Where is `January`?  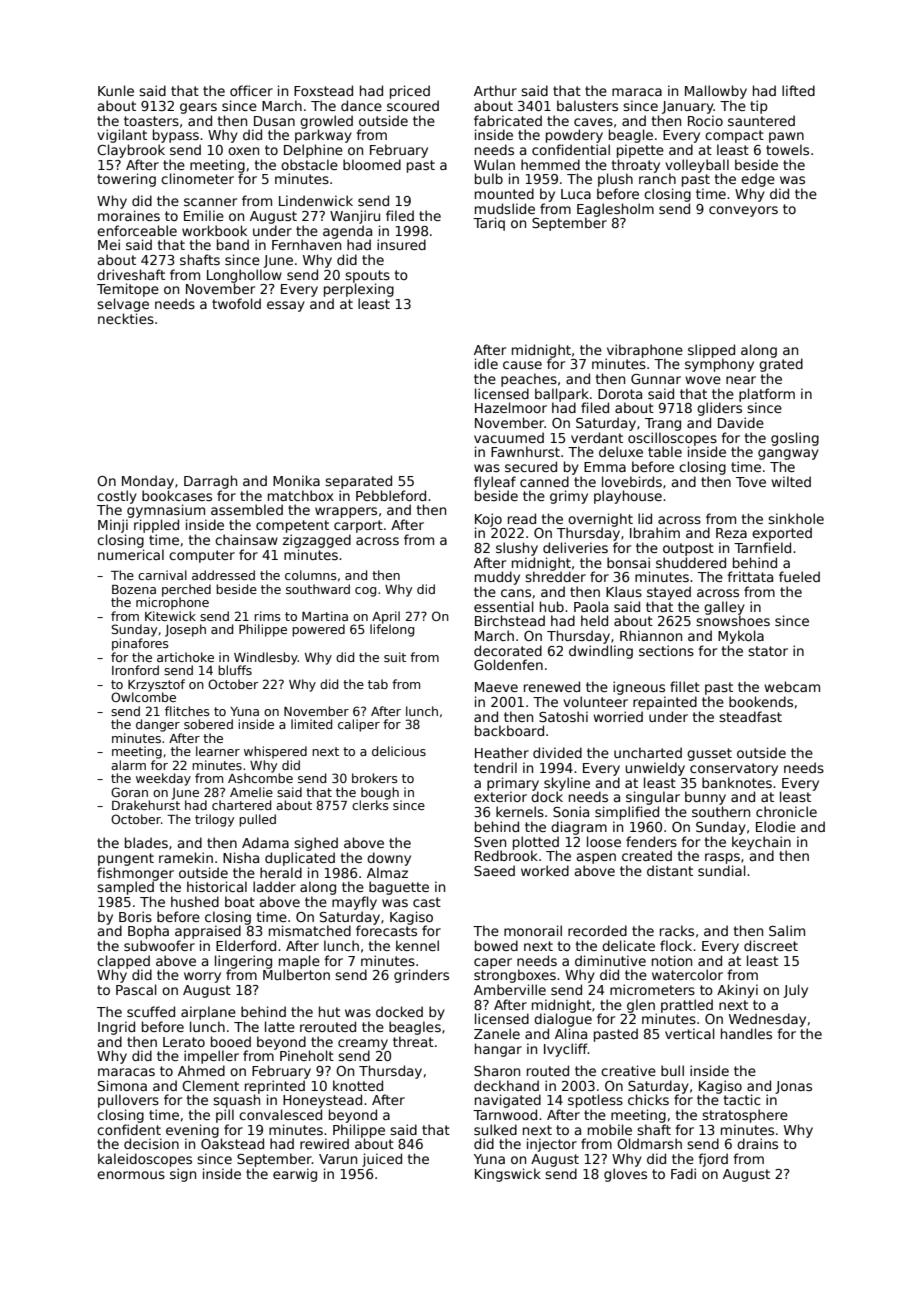
January is located at coordinates (688, 107).
